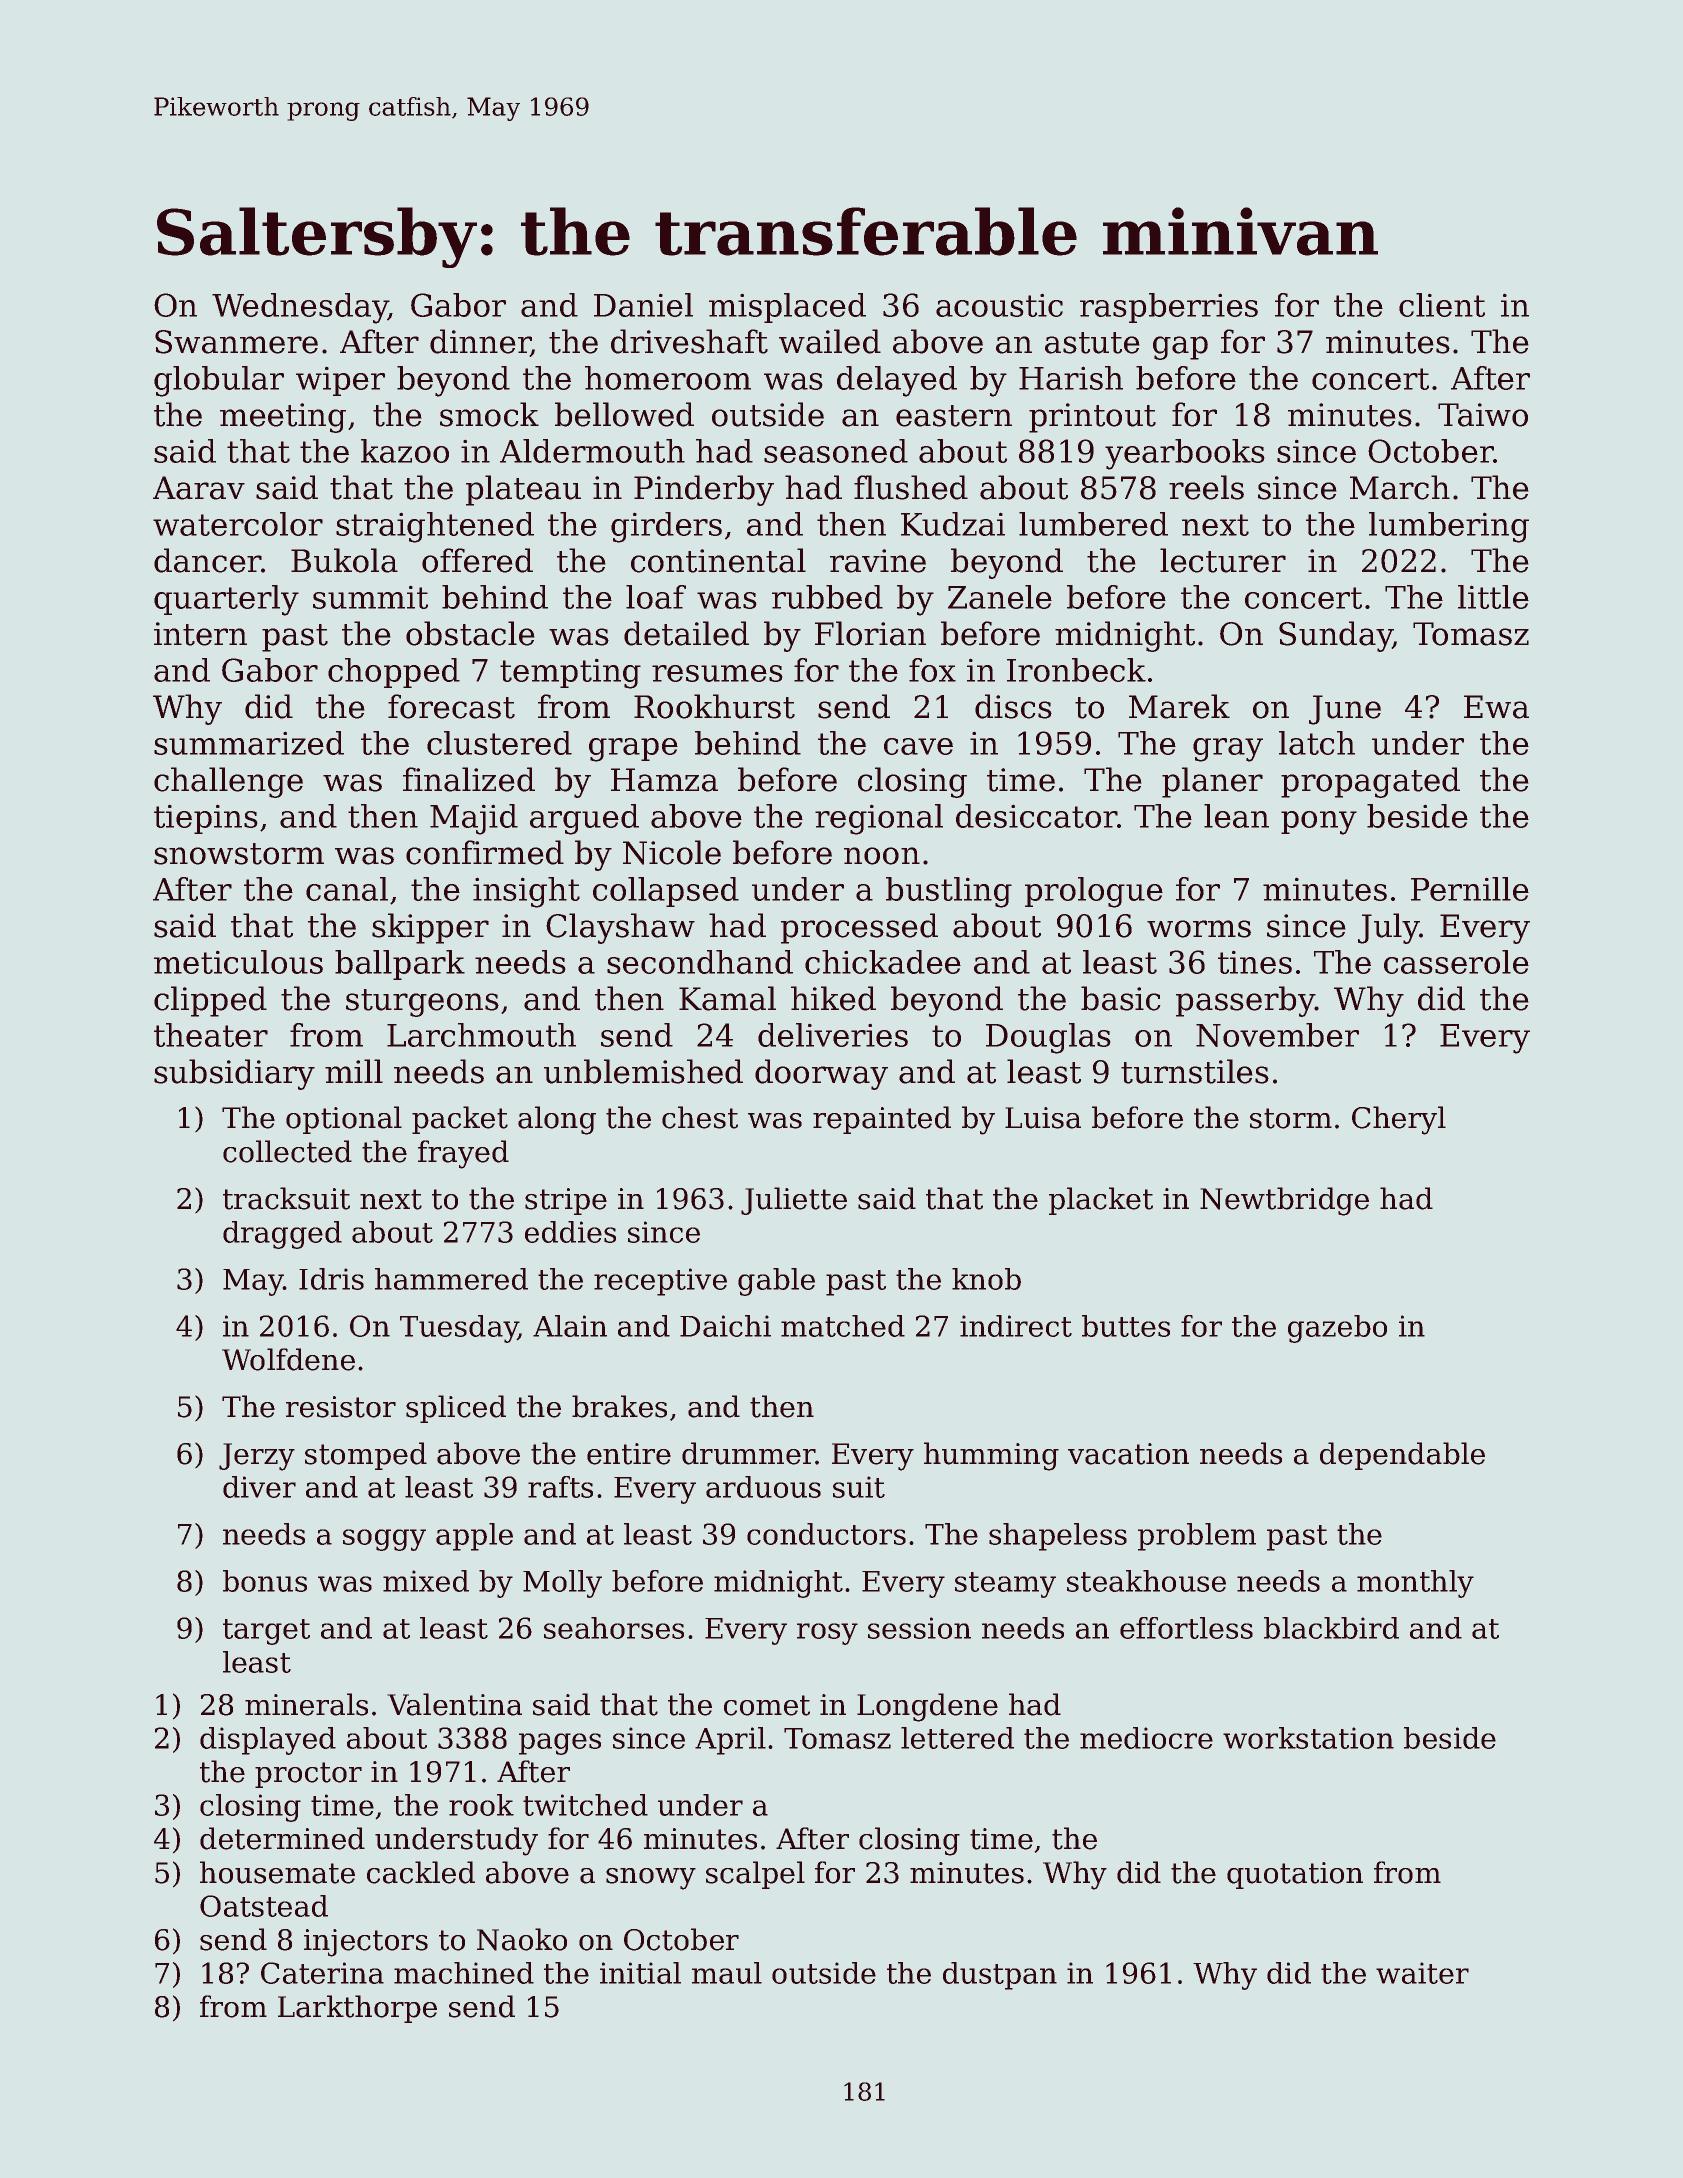  Describe the element at coordinates (456, 1409) in the screenshot. I see `spliced` at that location.
